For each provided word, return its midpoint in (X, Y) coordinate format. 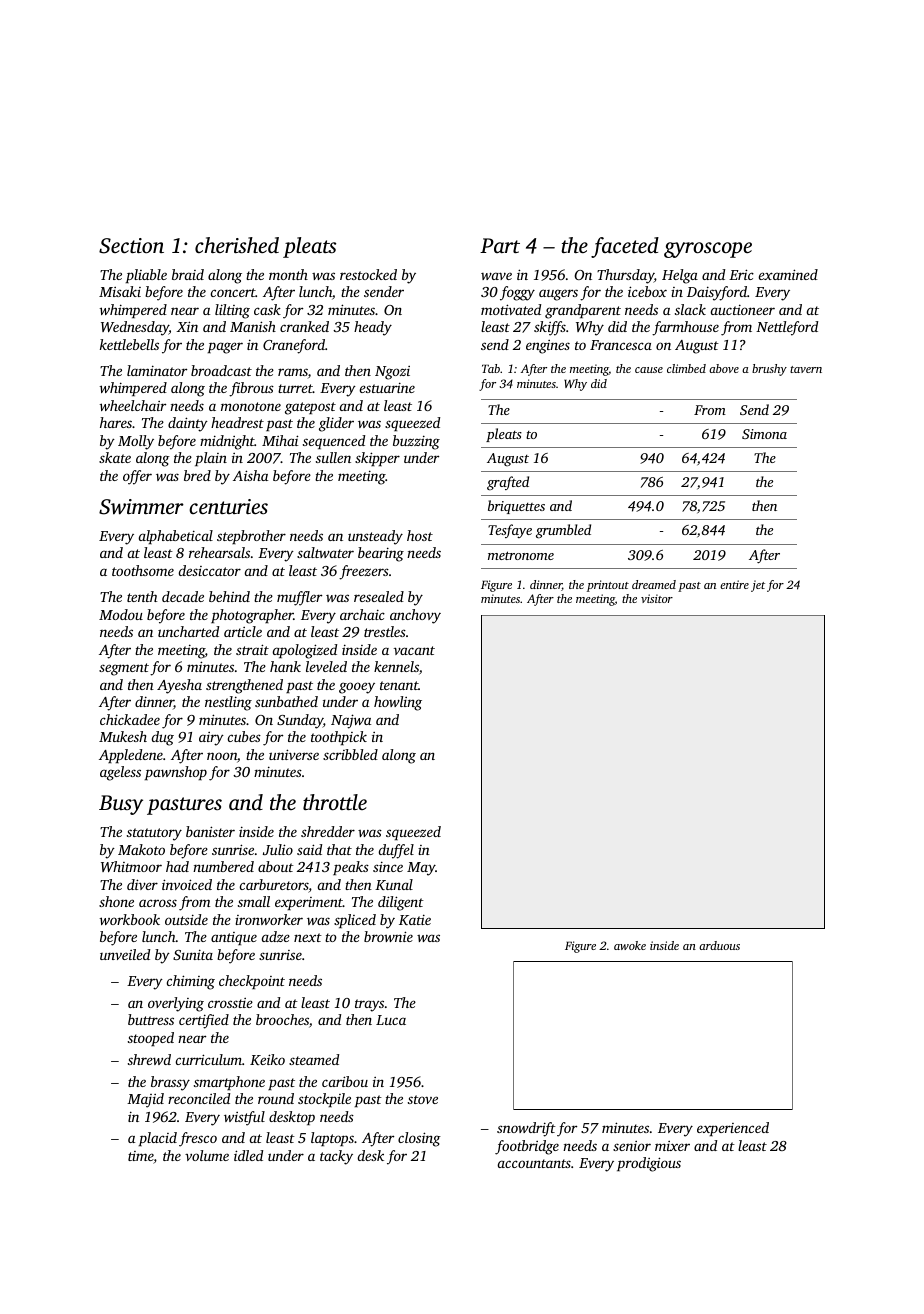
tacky (336, 1157)
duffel (396, 851)
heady (373, 328)
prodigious (649, 1164)
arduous (719, 945)
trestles (385, 631)
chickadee (130, 719)
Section (131, 246)
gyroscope (708, 250)
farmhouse (685, 328)
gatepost (310, 408)
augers (558, 295)
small (254, 901)
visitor (657, 598)
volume (207, 1155)
